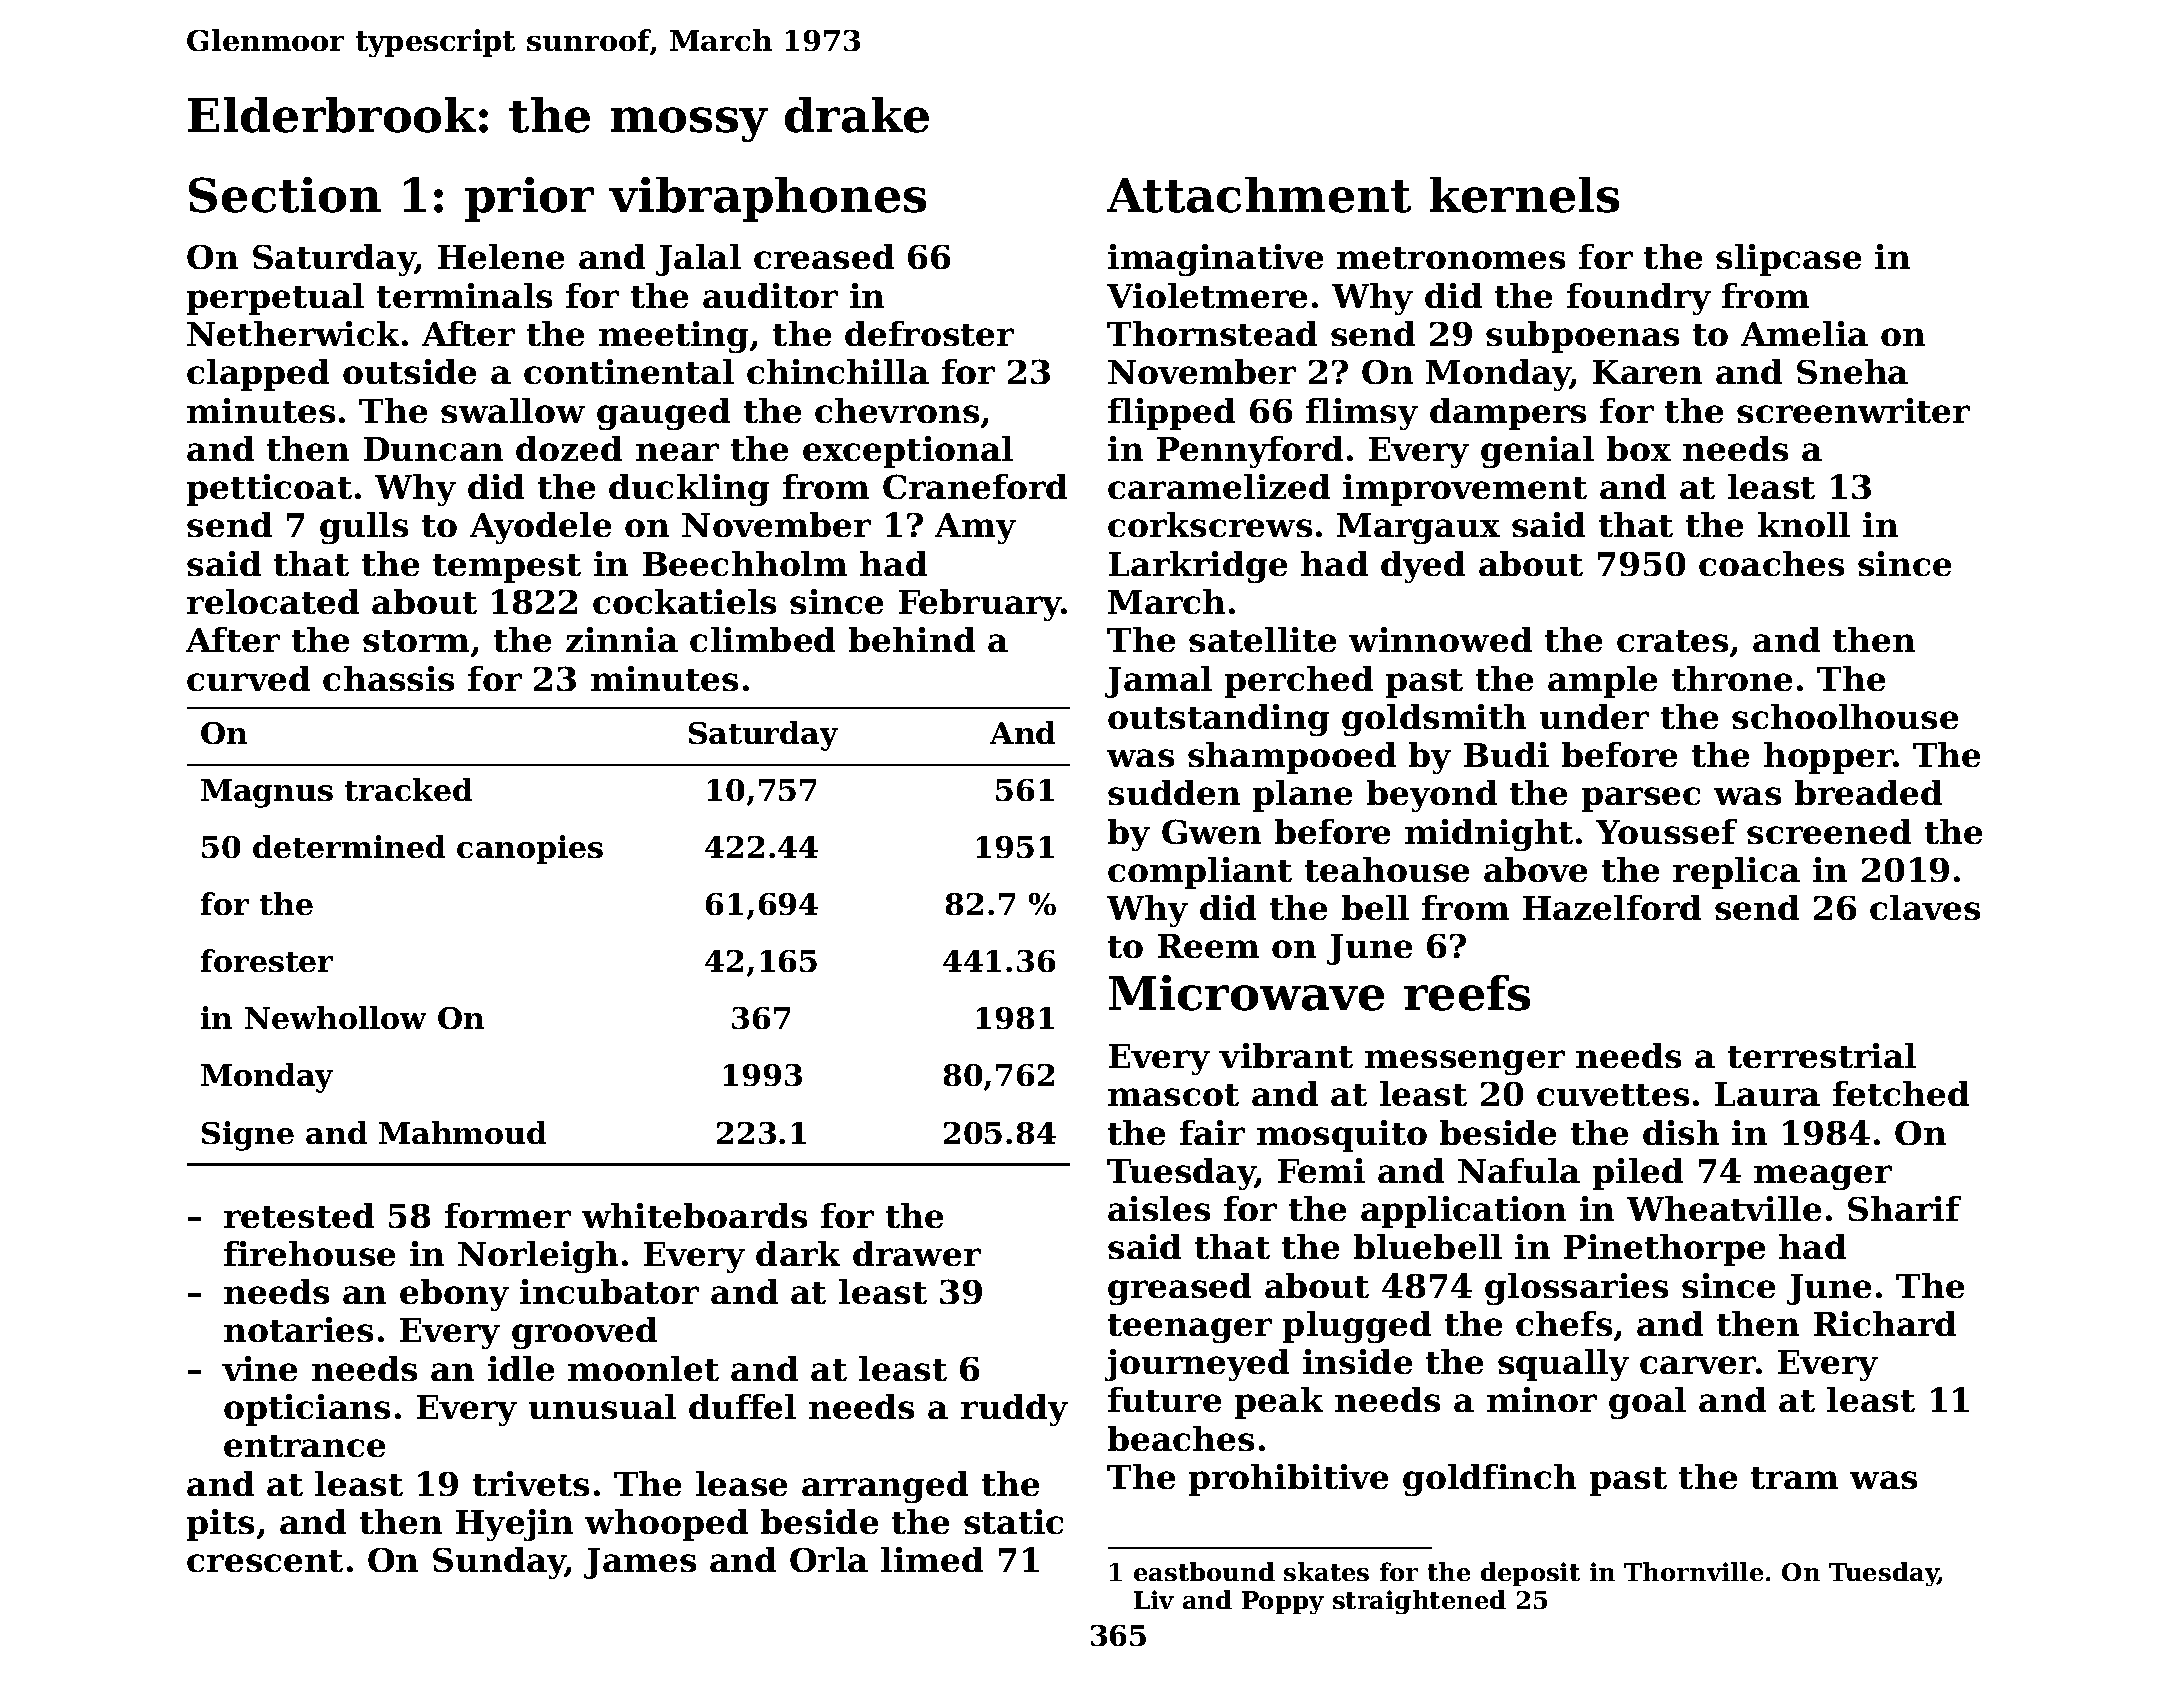 The image size is (2178, 1683). Describe the element at coordinates (1288, 1480) in the screenshot. I see `prohibitive` at that location.
